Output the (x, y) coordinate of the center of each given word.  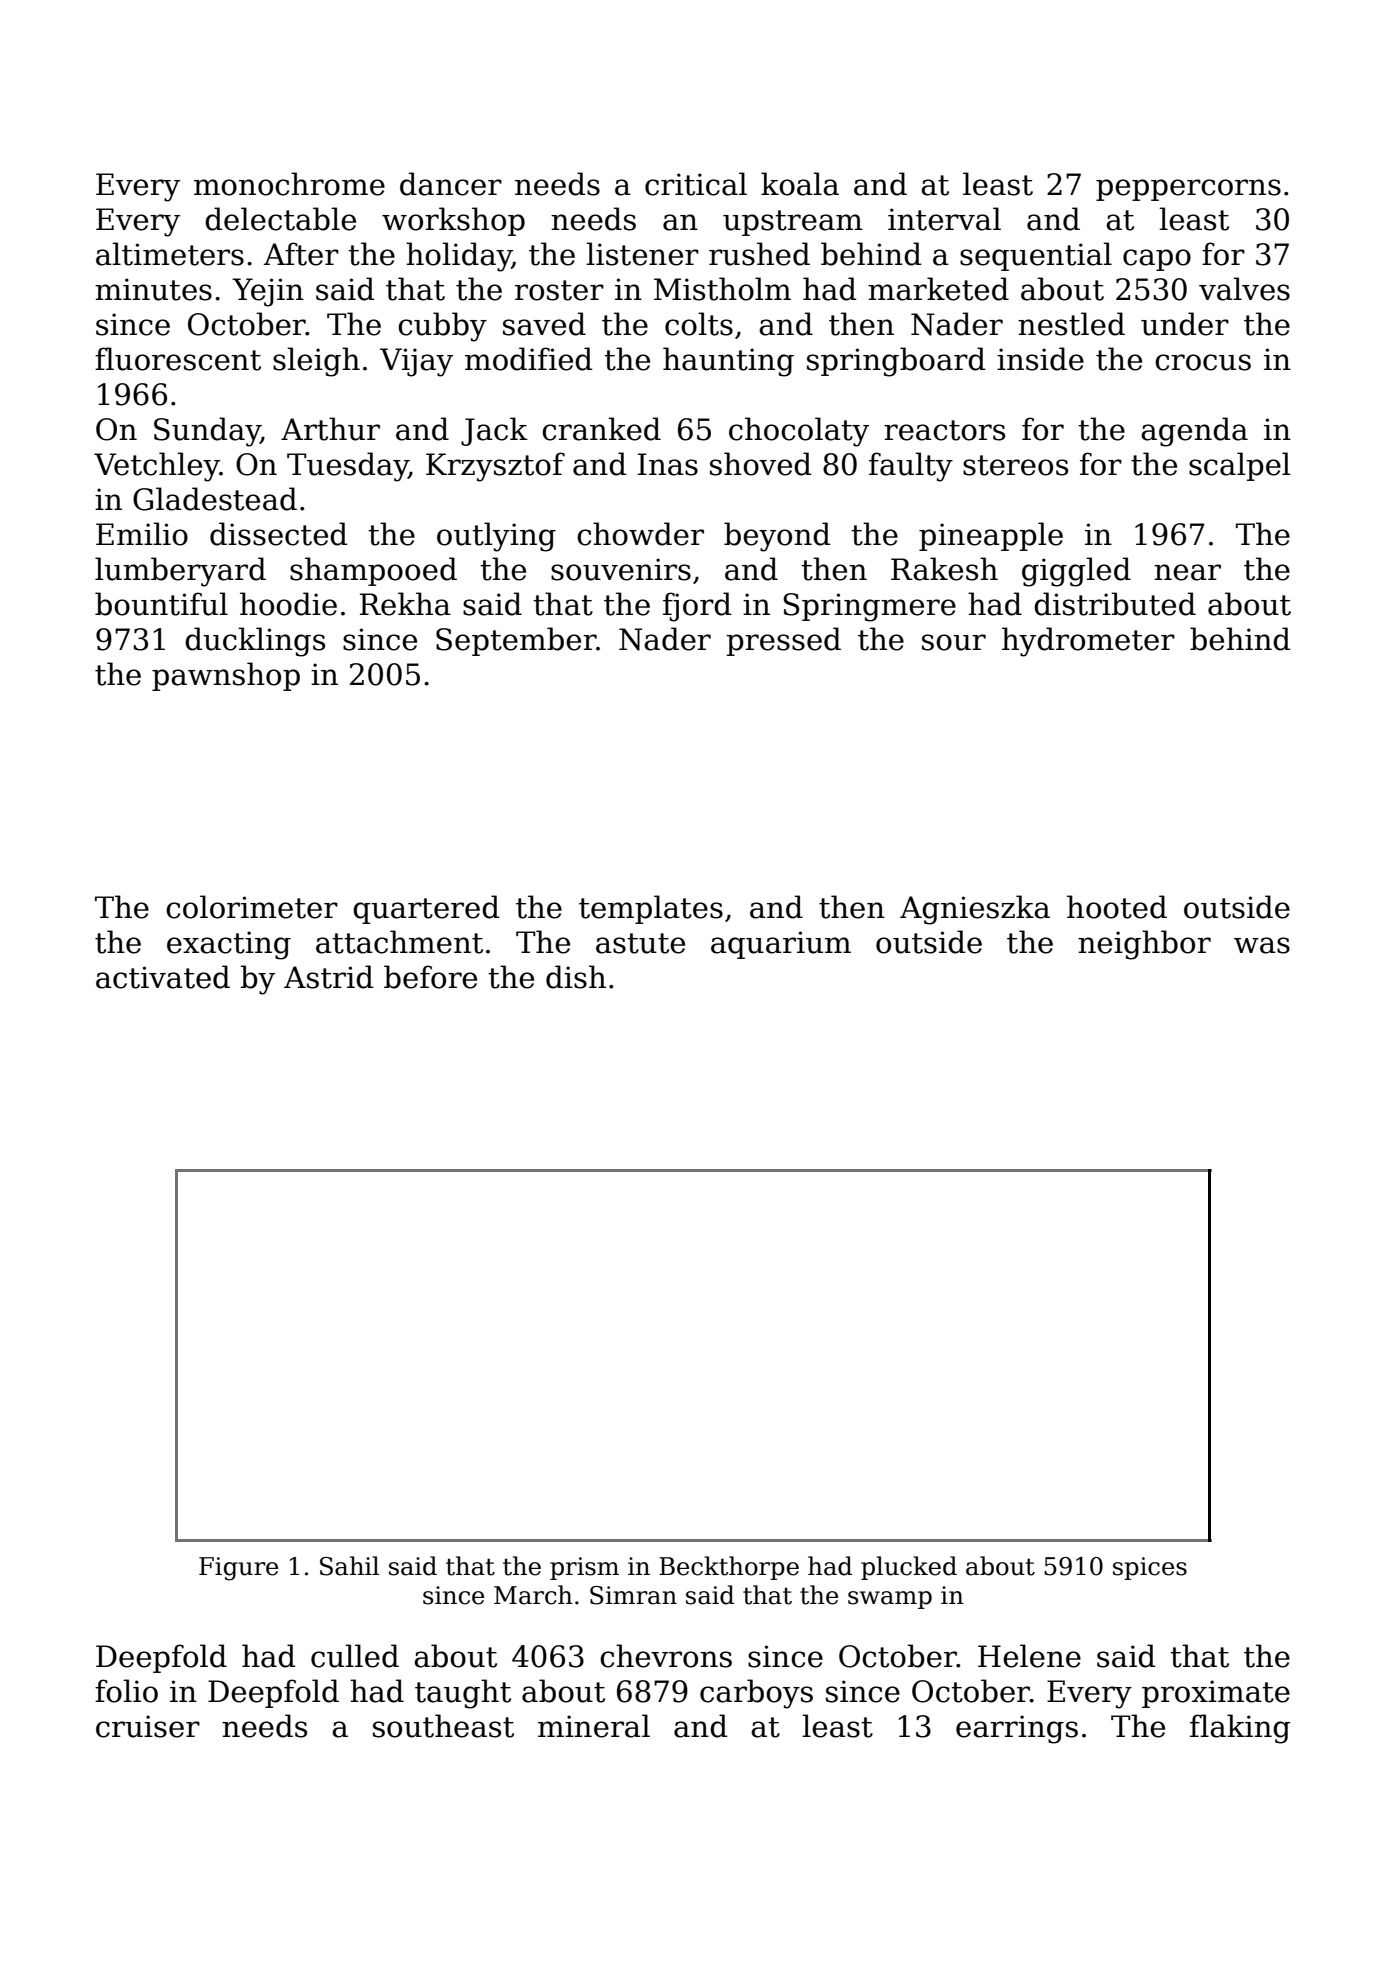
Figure (238, 1569)
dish (576, 977)
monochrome (289, 184)
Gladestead (215, 499)
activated (163, 977)
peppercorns (1188, 190)
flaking (1240, 1729)
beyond (777, 537)
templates (651, 909)
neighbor (1144, 945)
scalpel (1239, 466)
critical (696, 184)
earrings (1017, 1729)
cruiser (148, 1726)
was (1262, 945)
